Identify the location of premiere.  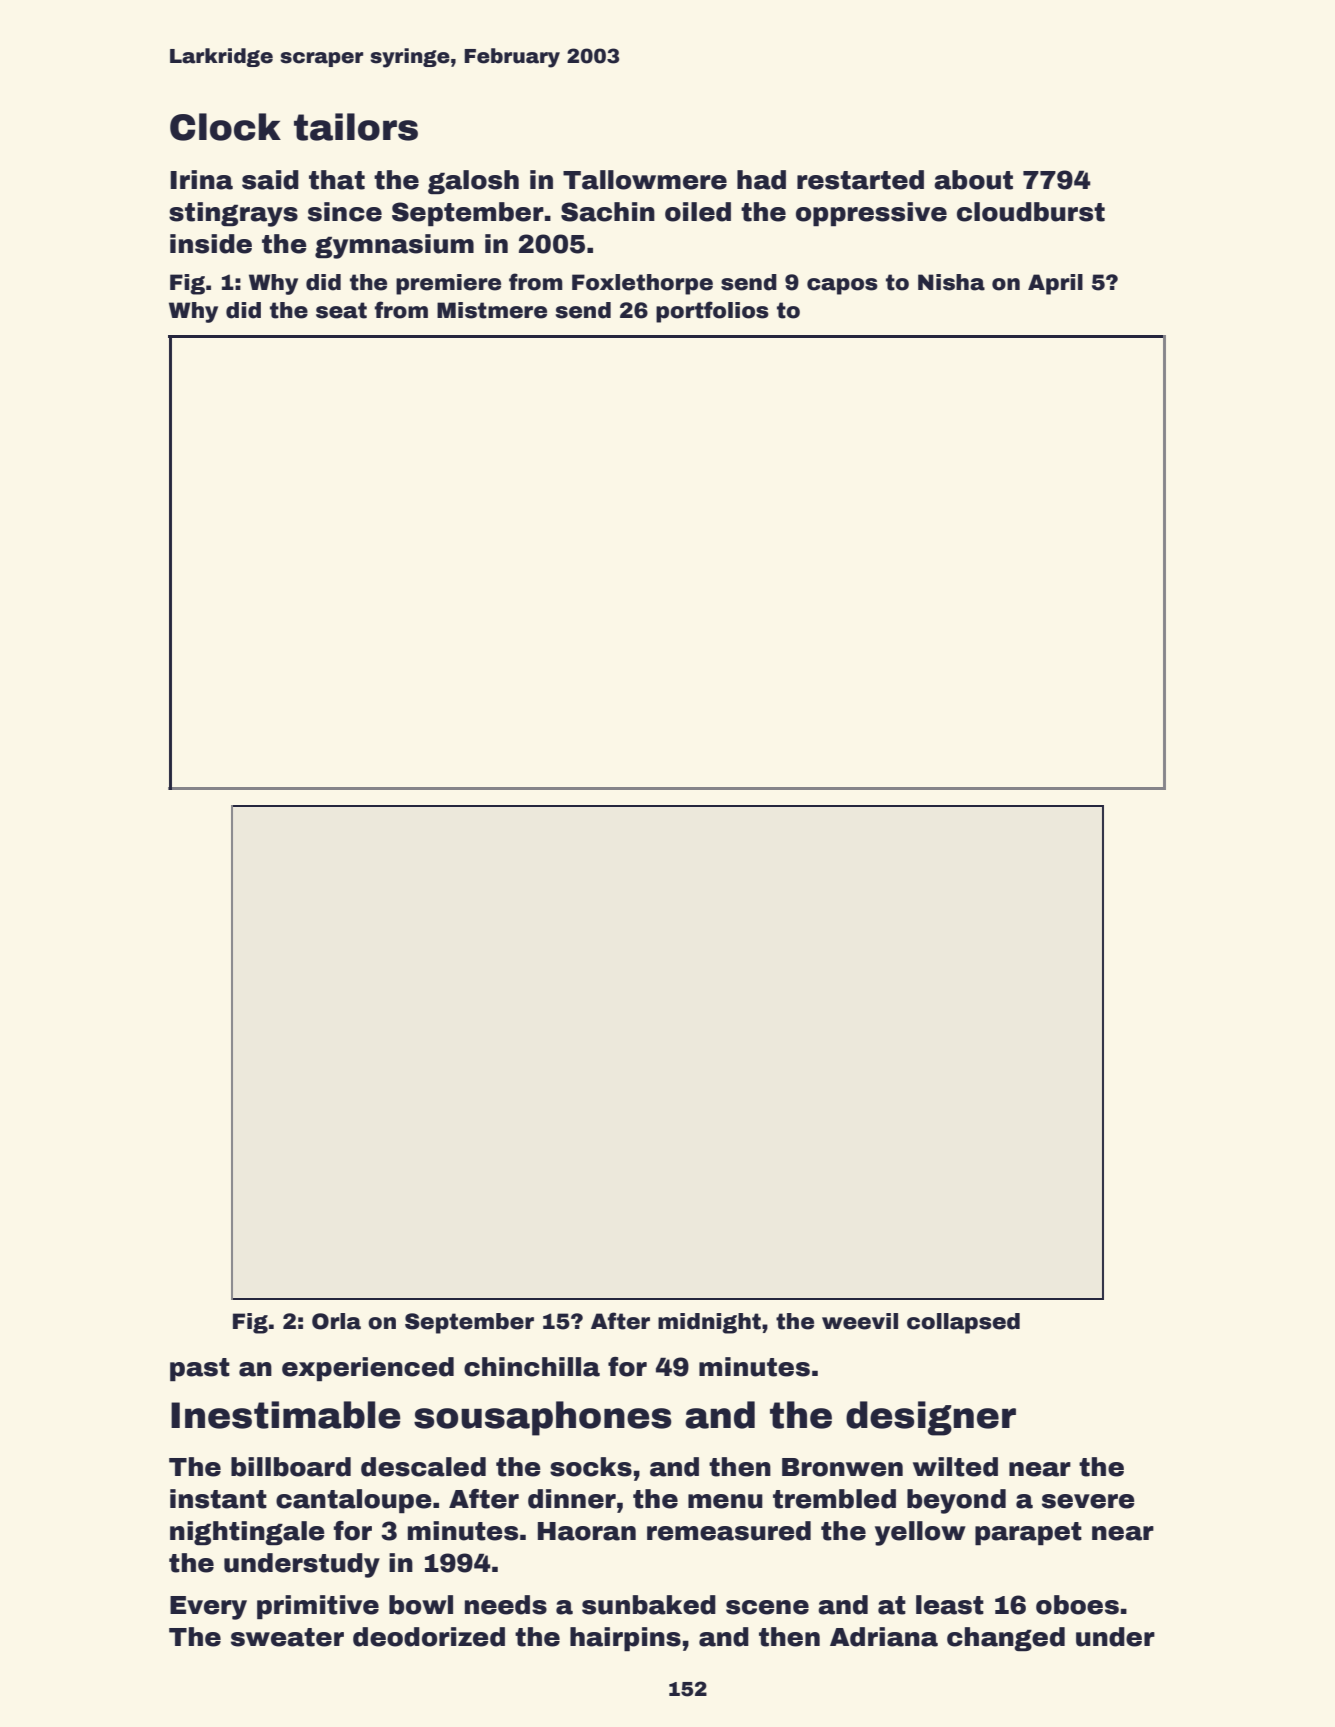
(448, 284).
